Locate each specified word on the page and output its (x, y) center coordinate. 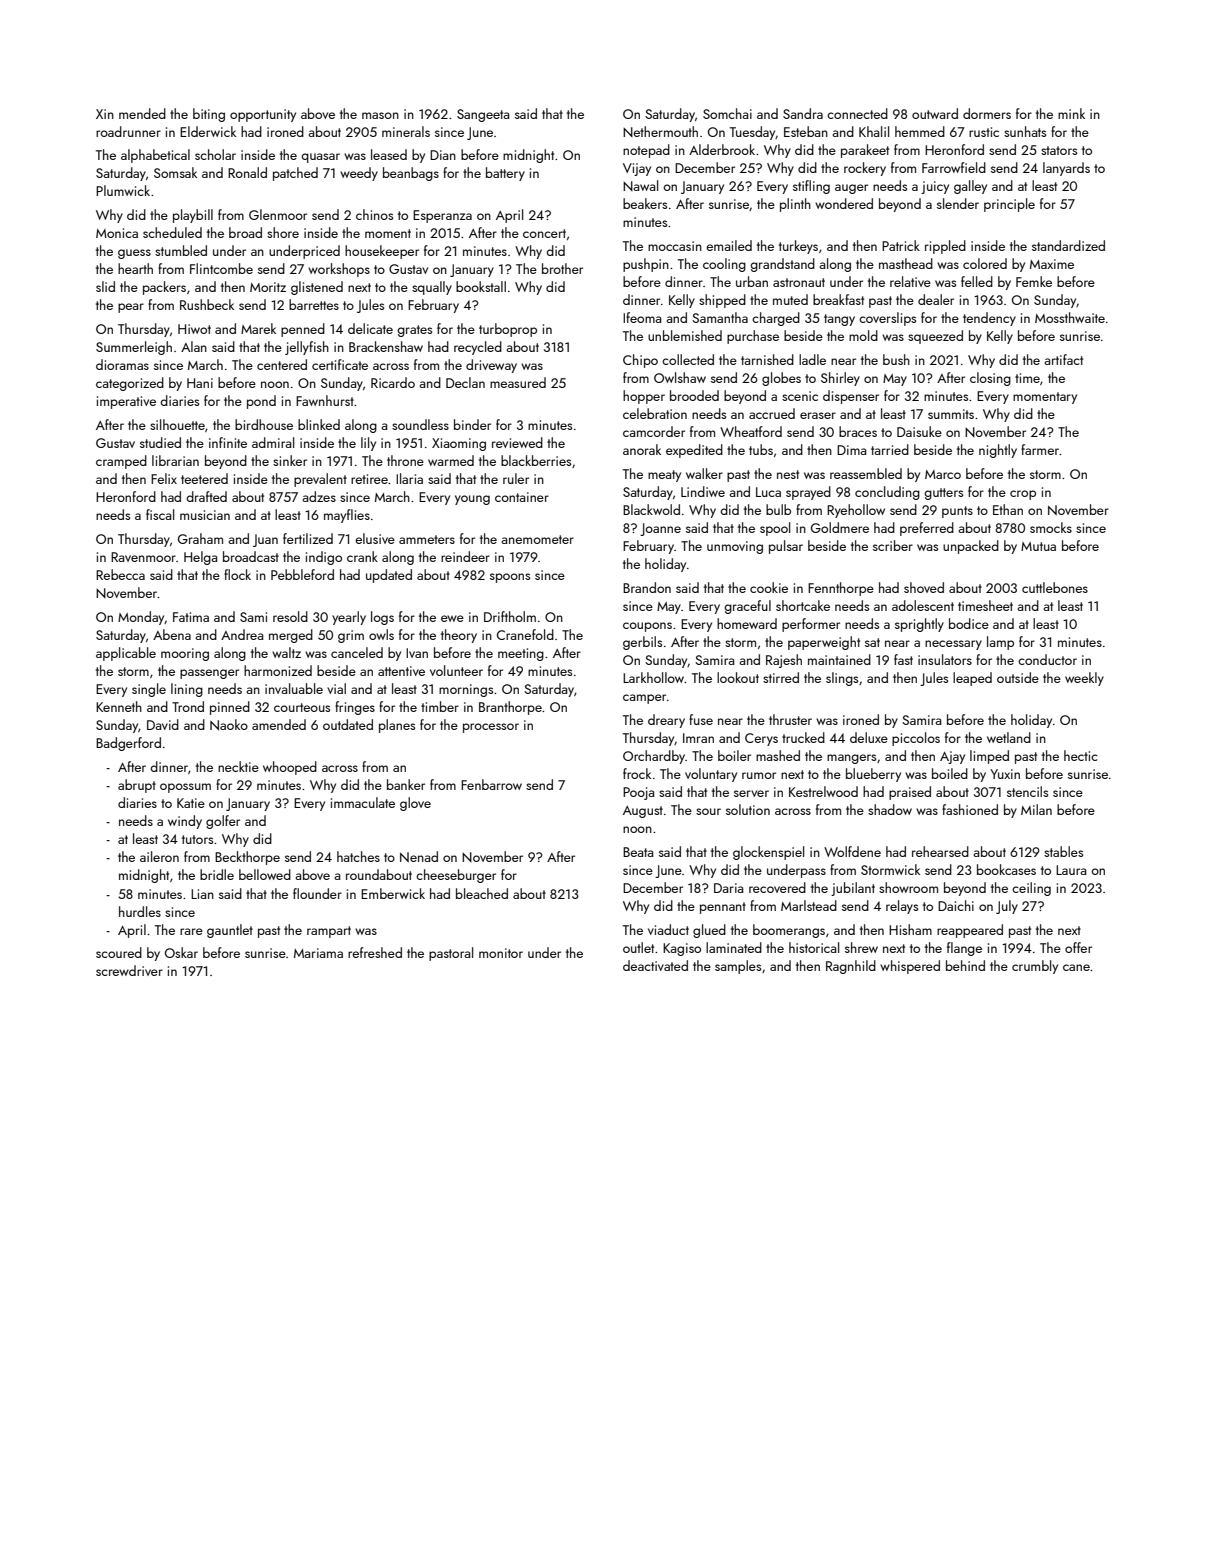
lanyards (1066, 169)
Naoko (229, 725)
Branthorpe (510, 708)
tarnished (767, 359)
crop (1023, 495)
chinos (374, 214)
